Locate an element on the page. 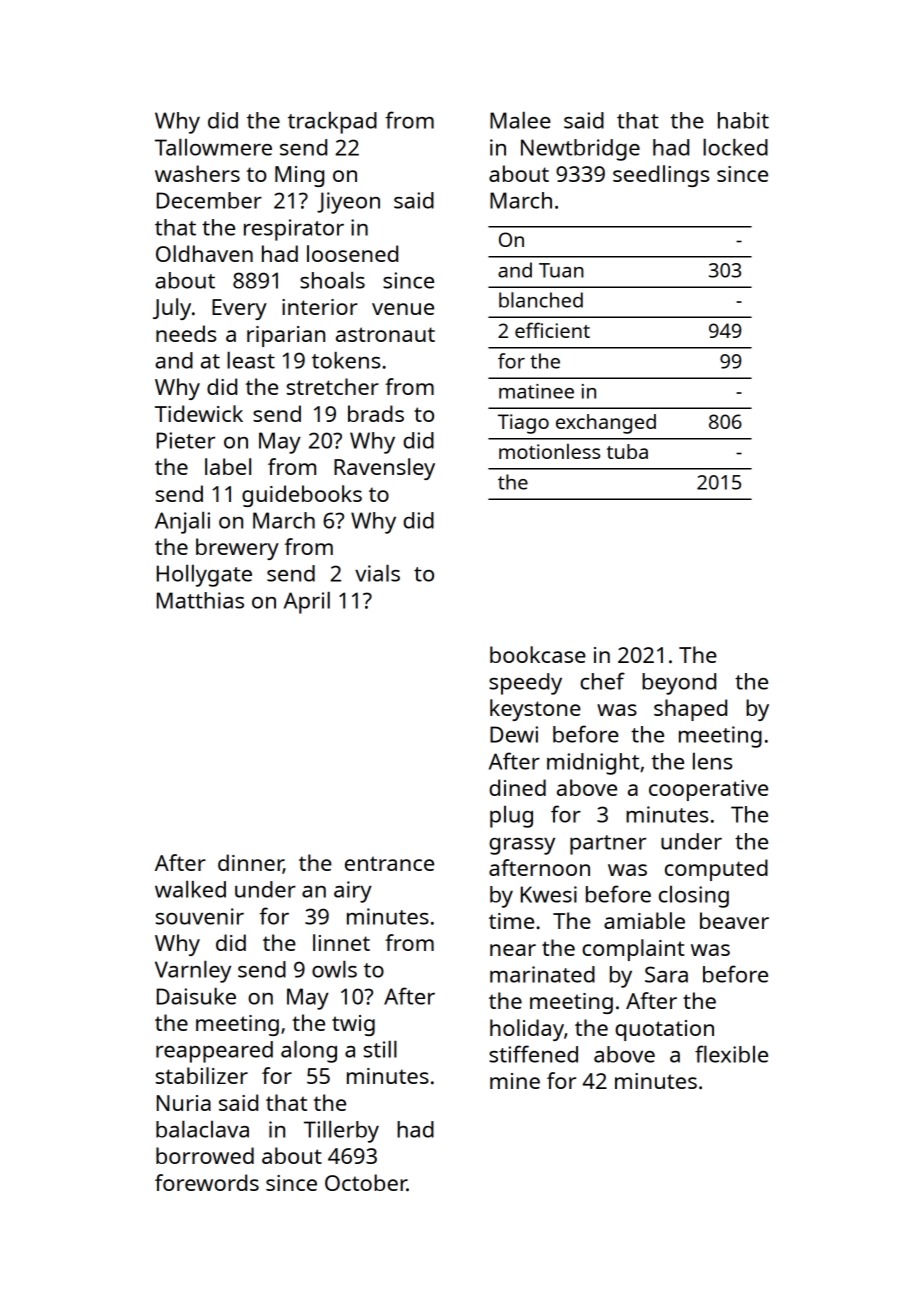 This page has width=924, height=1311. souvenir is located at coordinates (200, 916).
